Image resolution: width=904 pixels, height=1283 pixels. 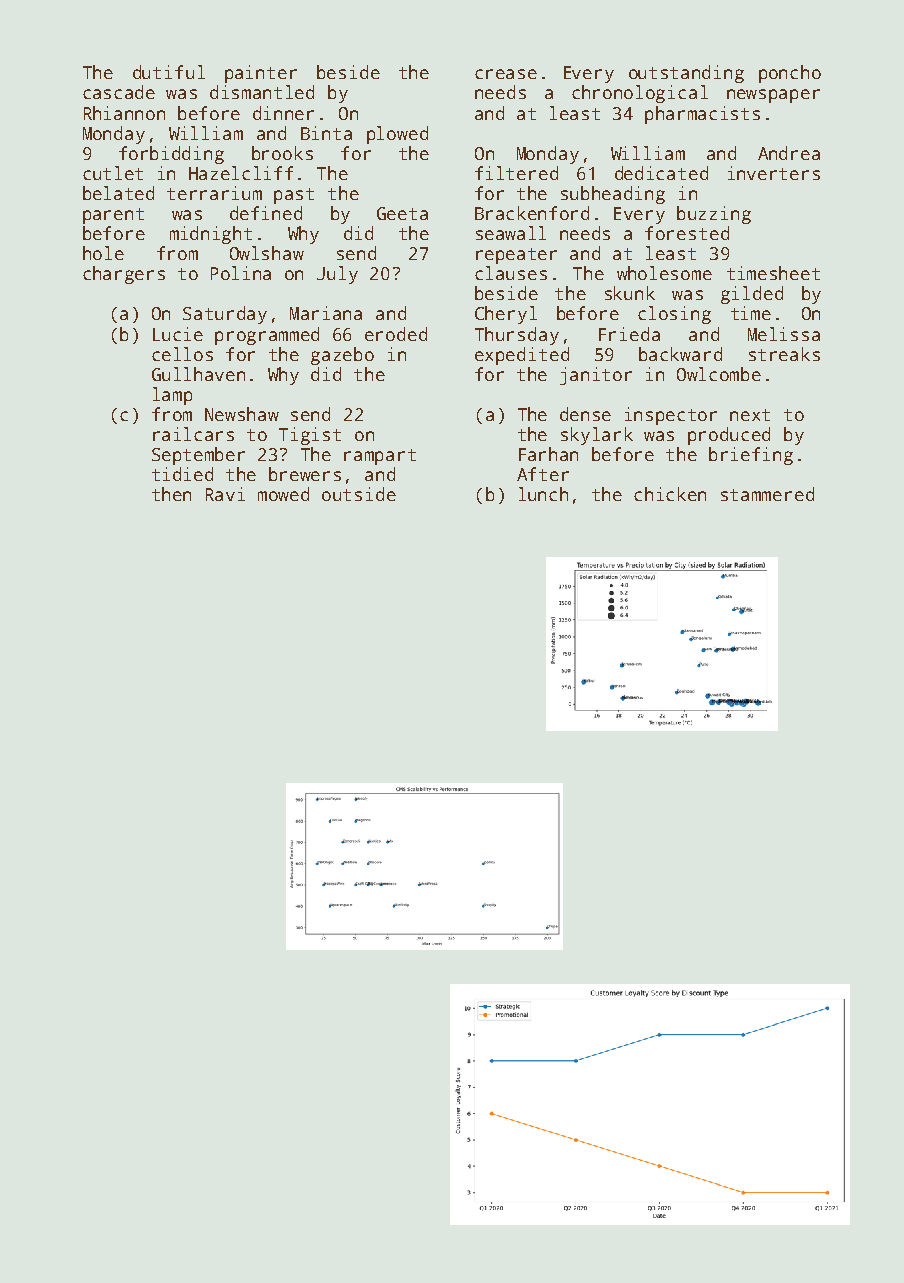 What do you see at coordinates (543, 494) in the image?
I see `lunch` at bounding box center [543, 494].
